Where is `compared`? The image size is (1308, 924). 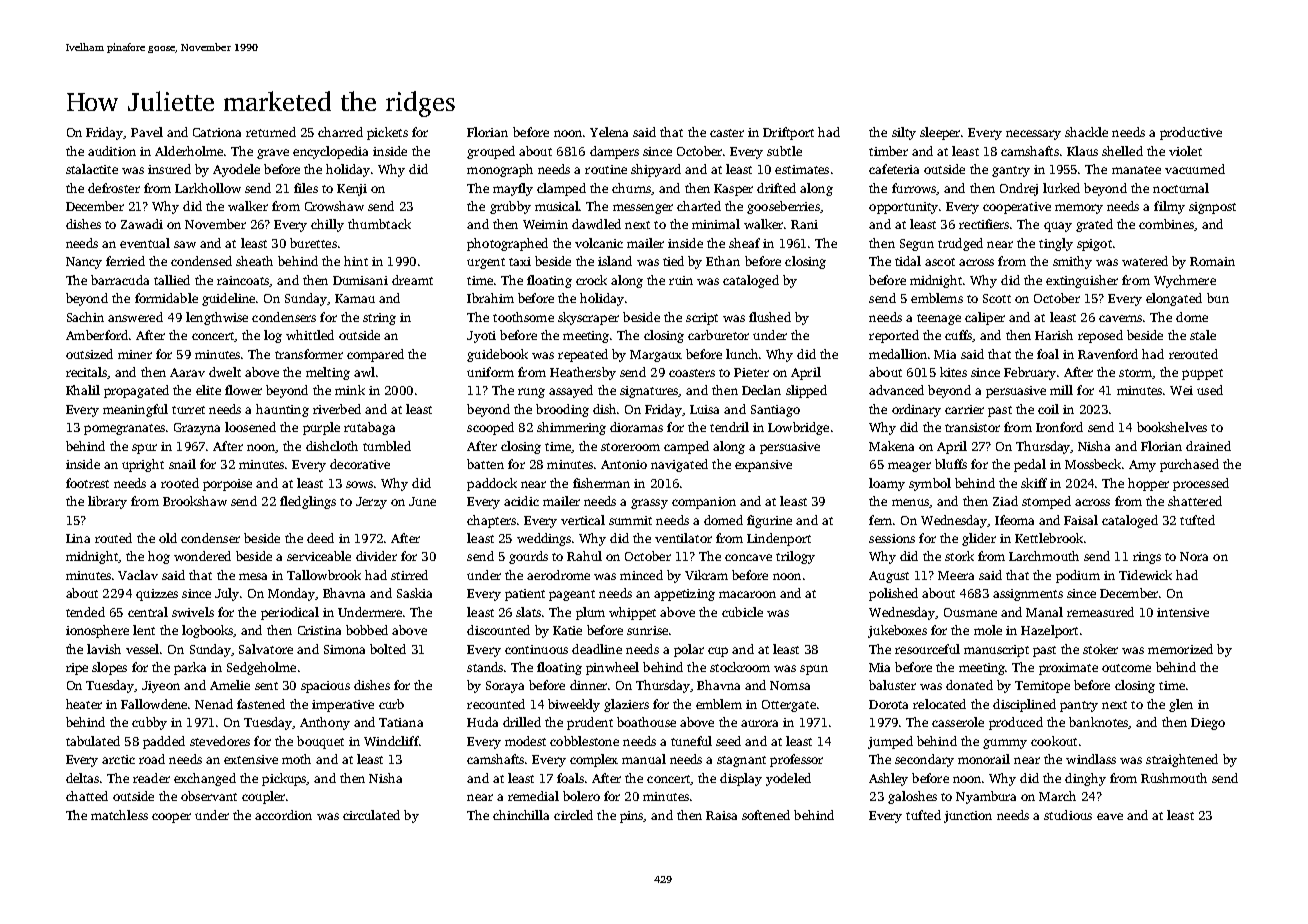
compared is located at coordinates (375, 355).
